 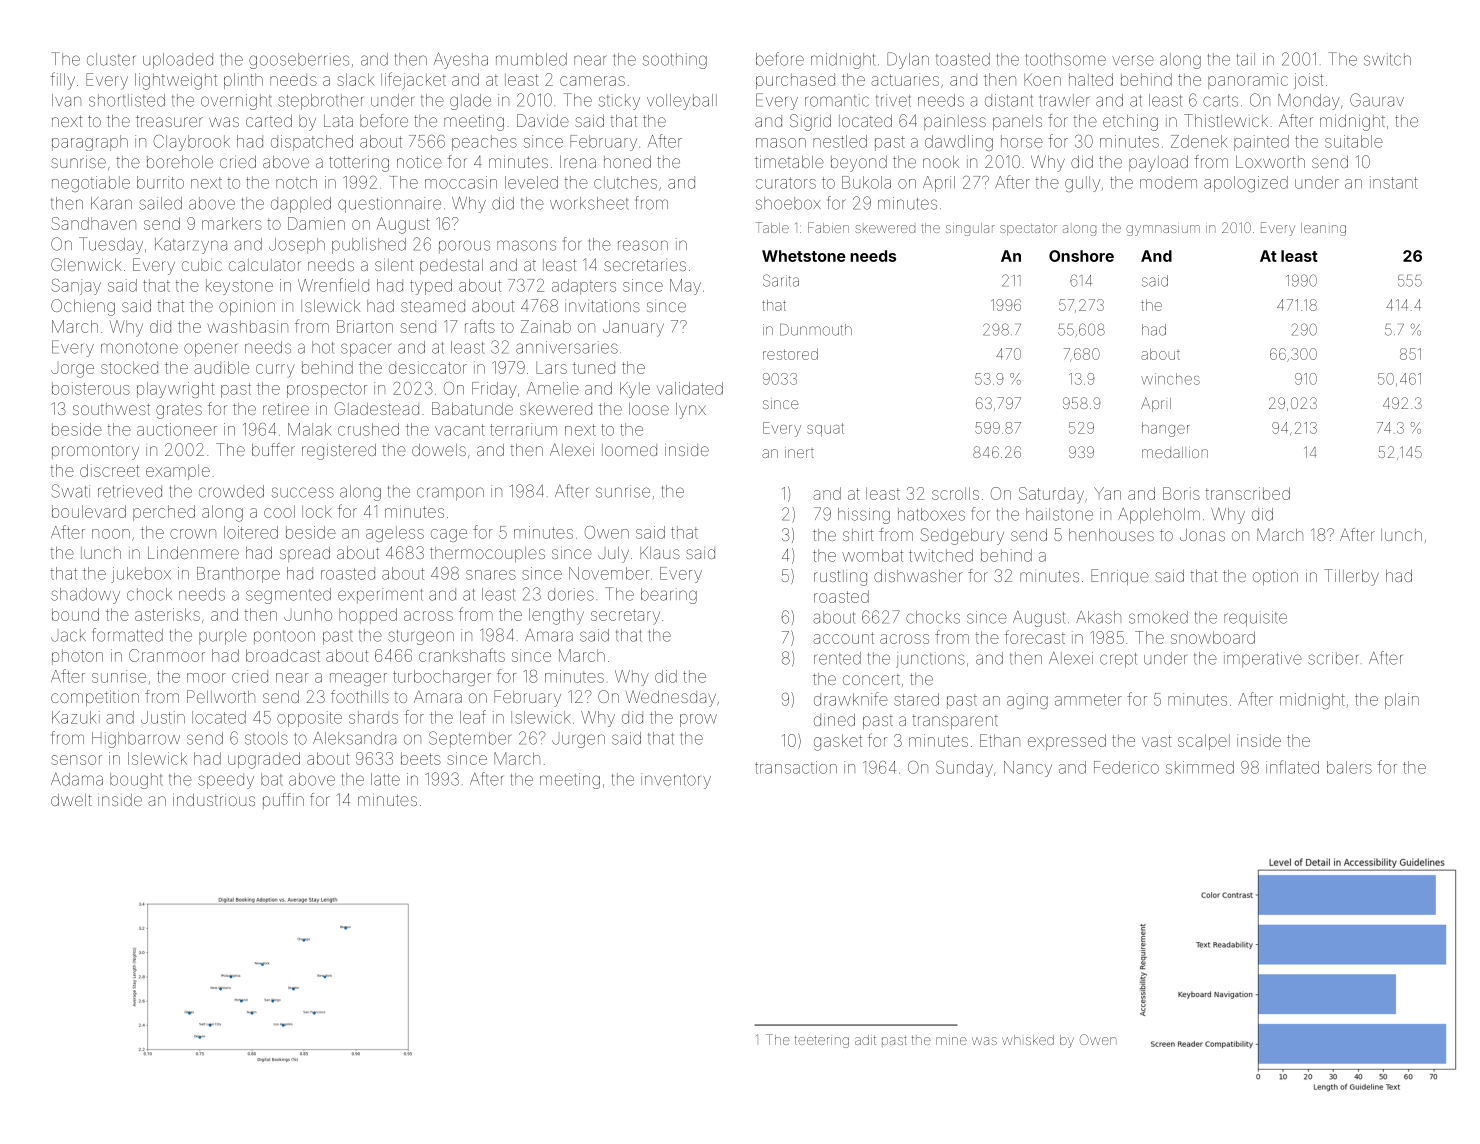 I want to click on vast, so click(x=1156, y=741).
